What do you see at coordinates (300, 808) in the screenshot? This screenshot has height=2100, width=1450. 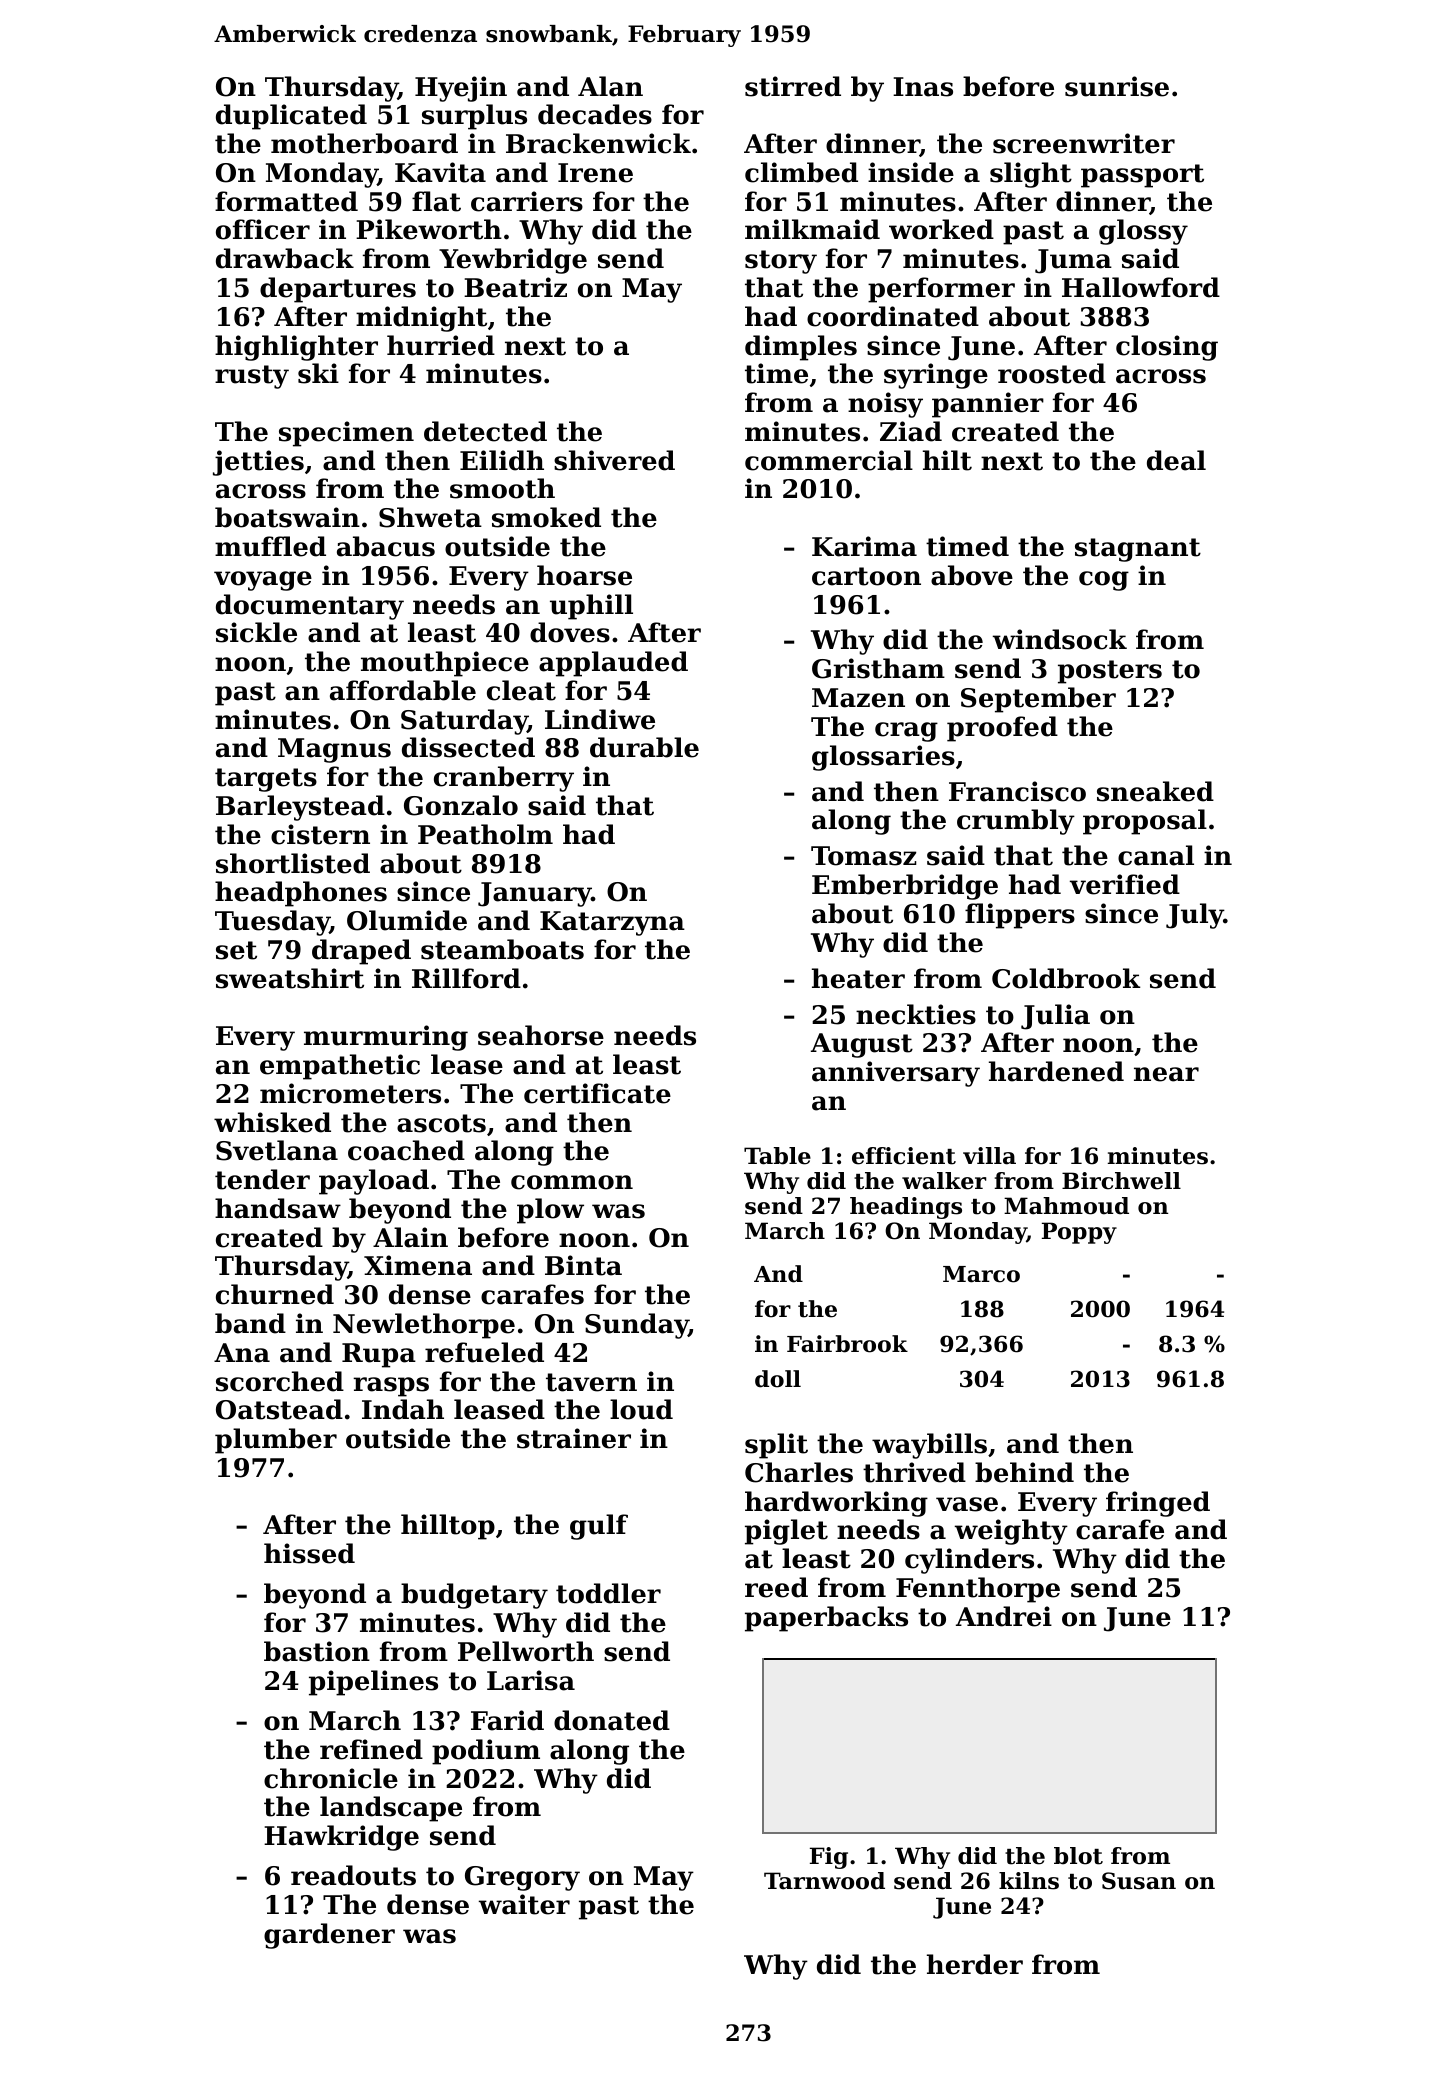 I see `Barleystead` at bounding box center [300, 808].
